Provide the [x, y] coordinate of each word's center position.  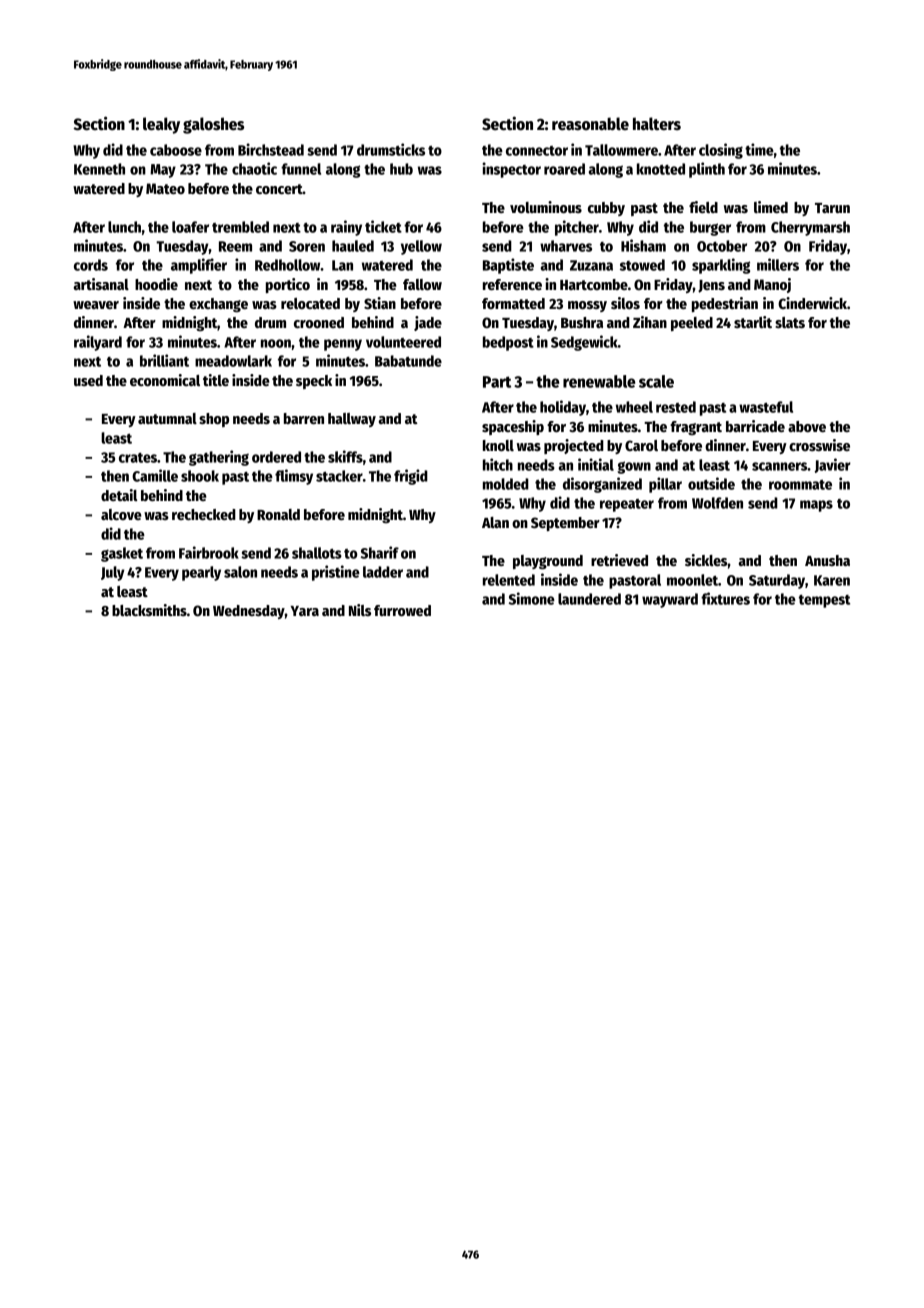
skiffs [345, 456]
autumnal [167, 418]
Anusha [827, 560]
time [759, 149]
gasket [122, 554]
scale [656, 381]
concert [279, 189]
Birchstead [271, 149]
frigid [411, 477]
